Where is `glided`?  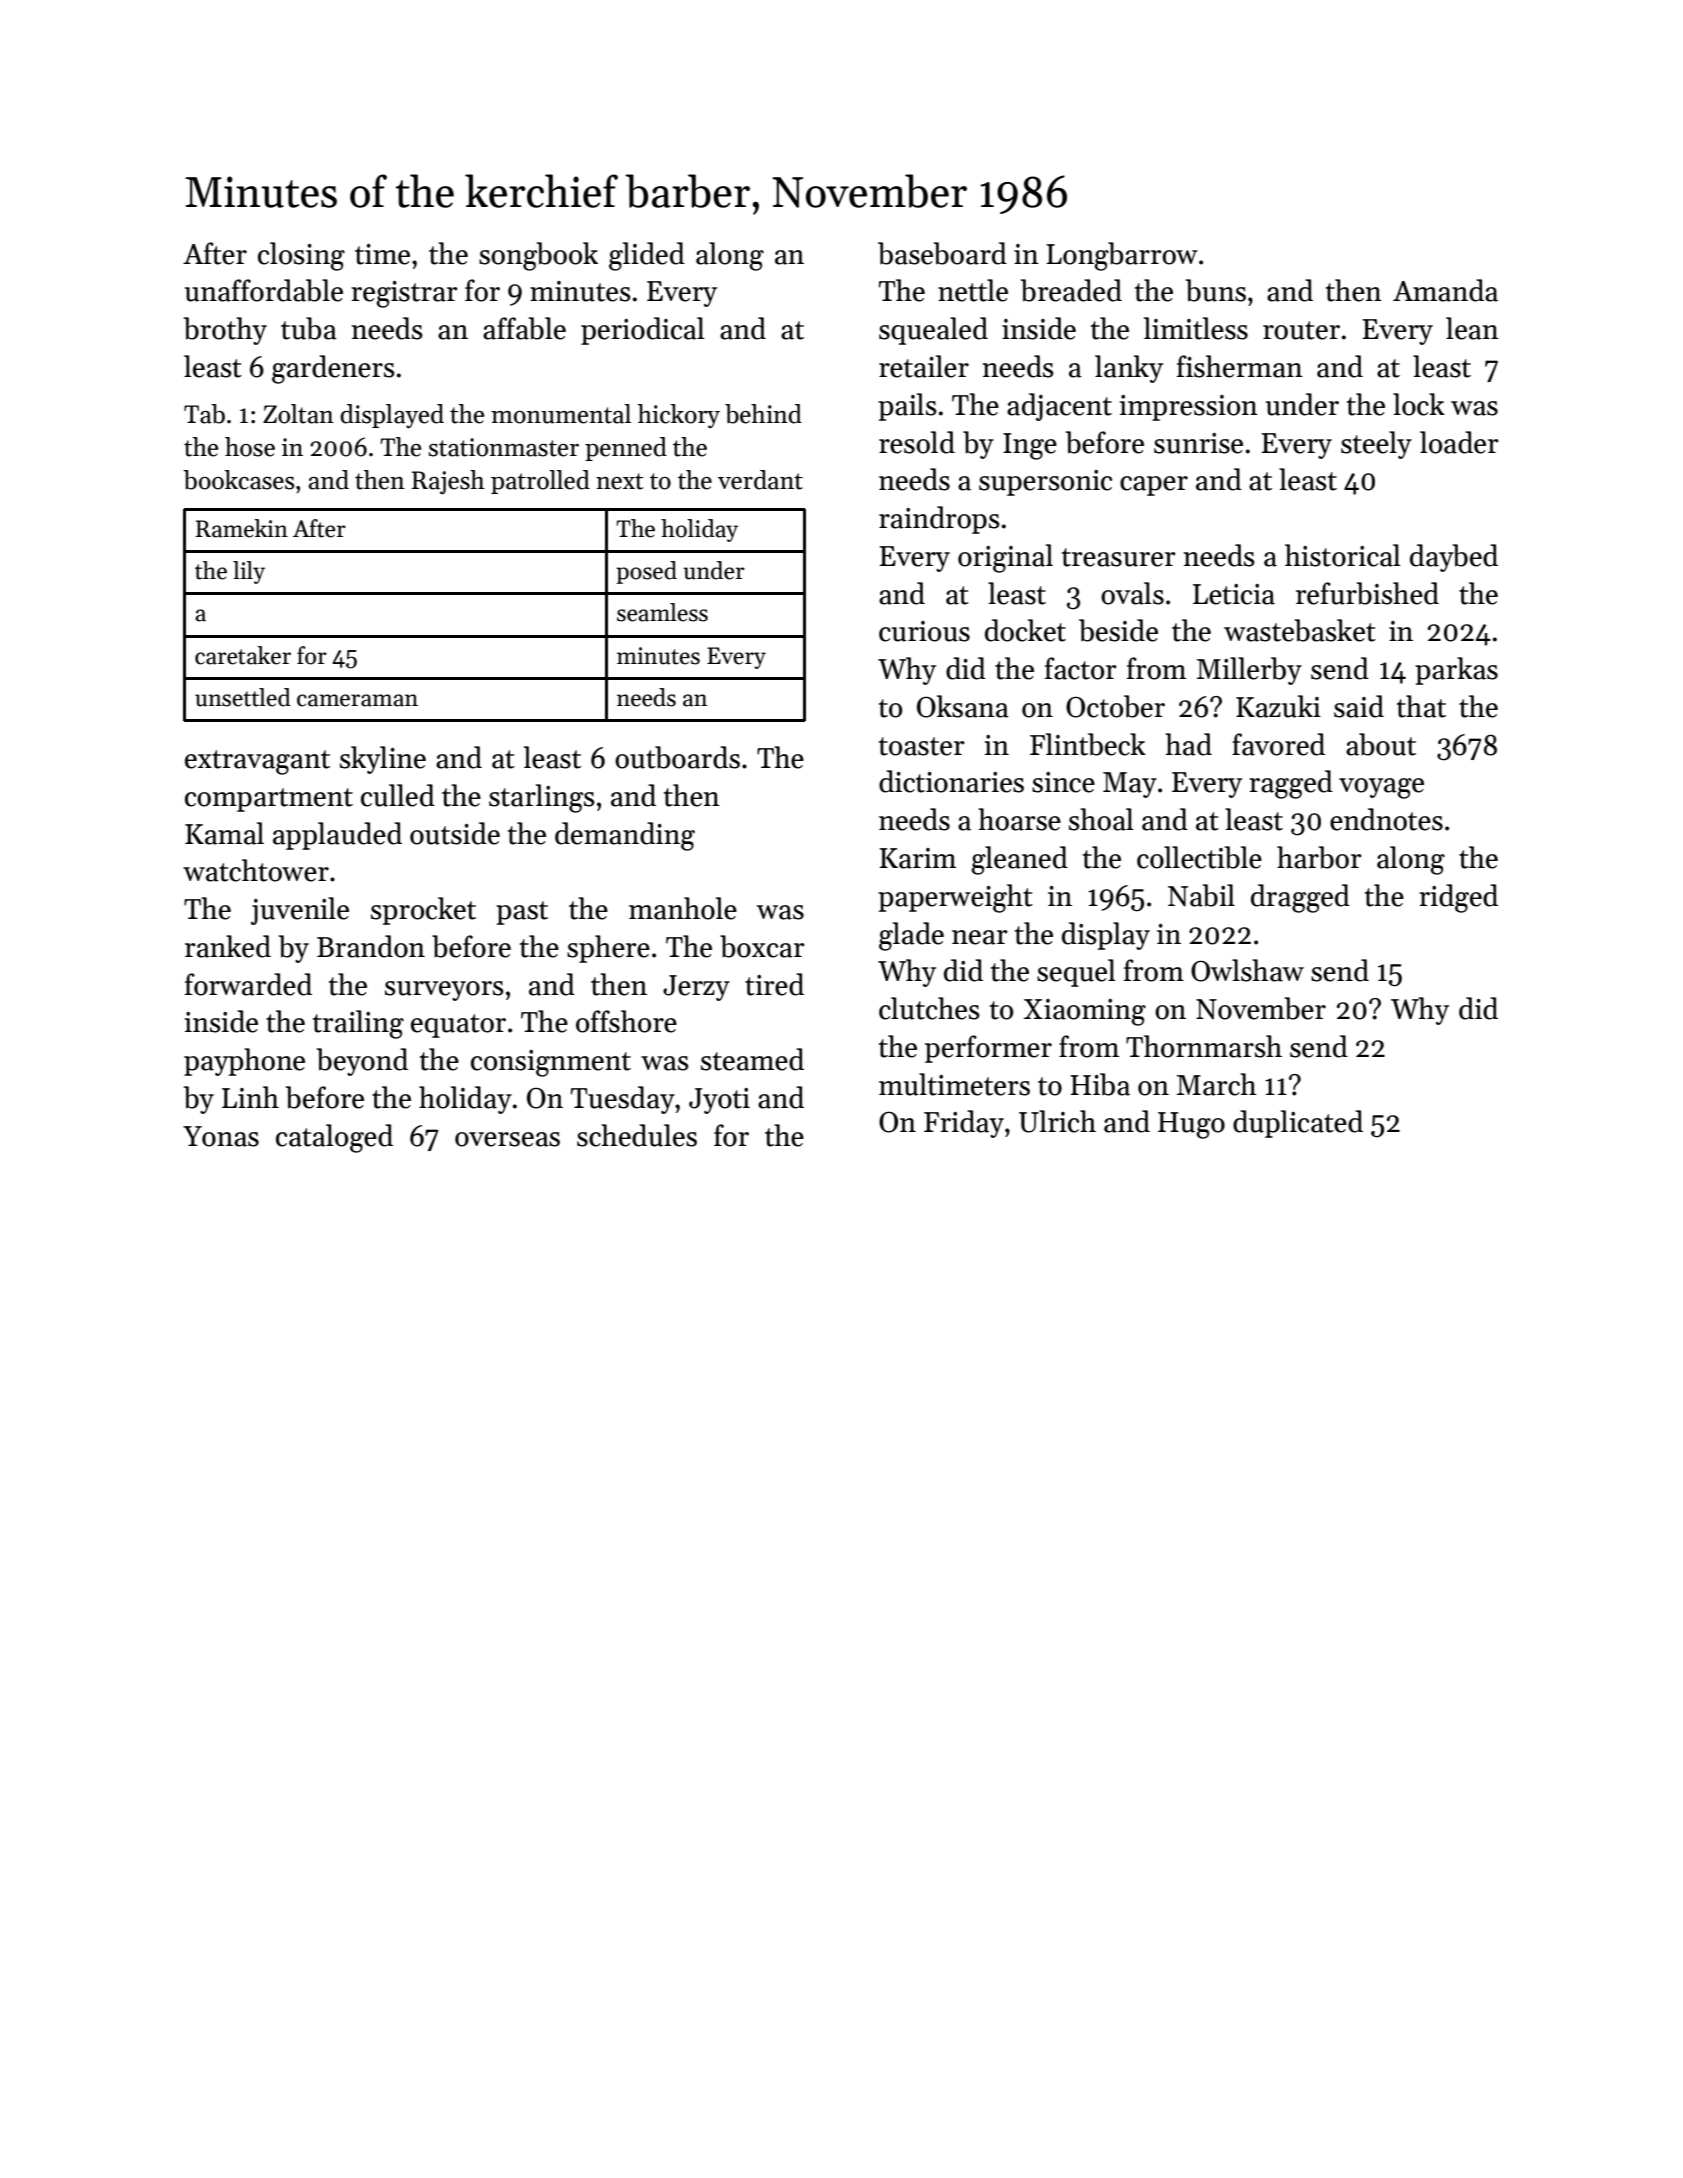 glided is located at coordinates (647, 256).
